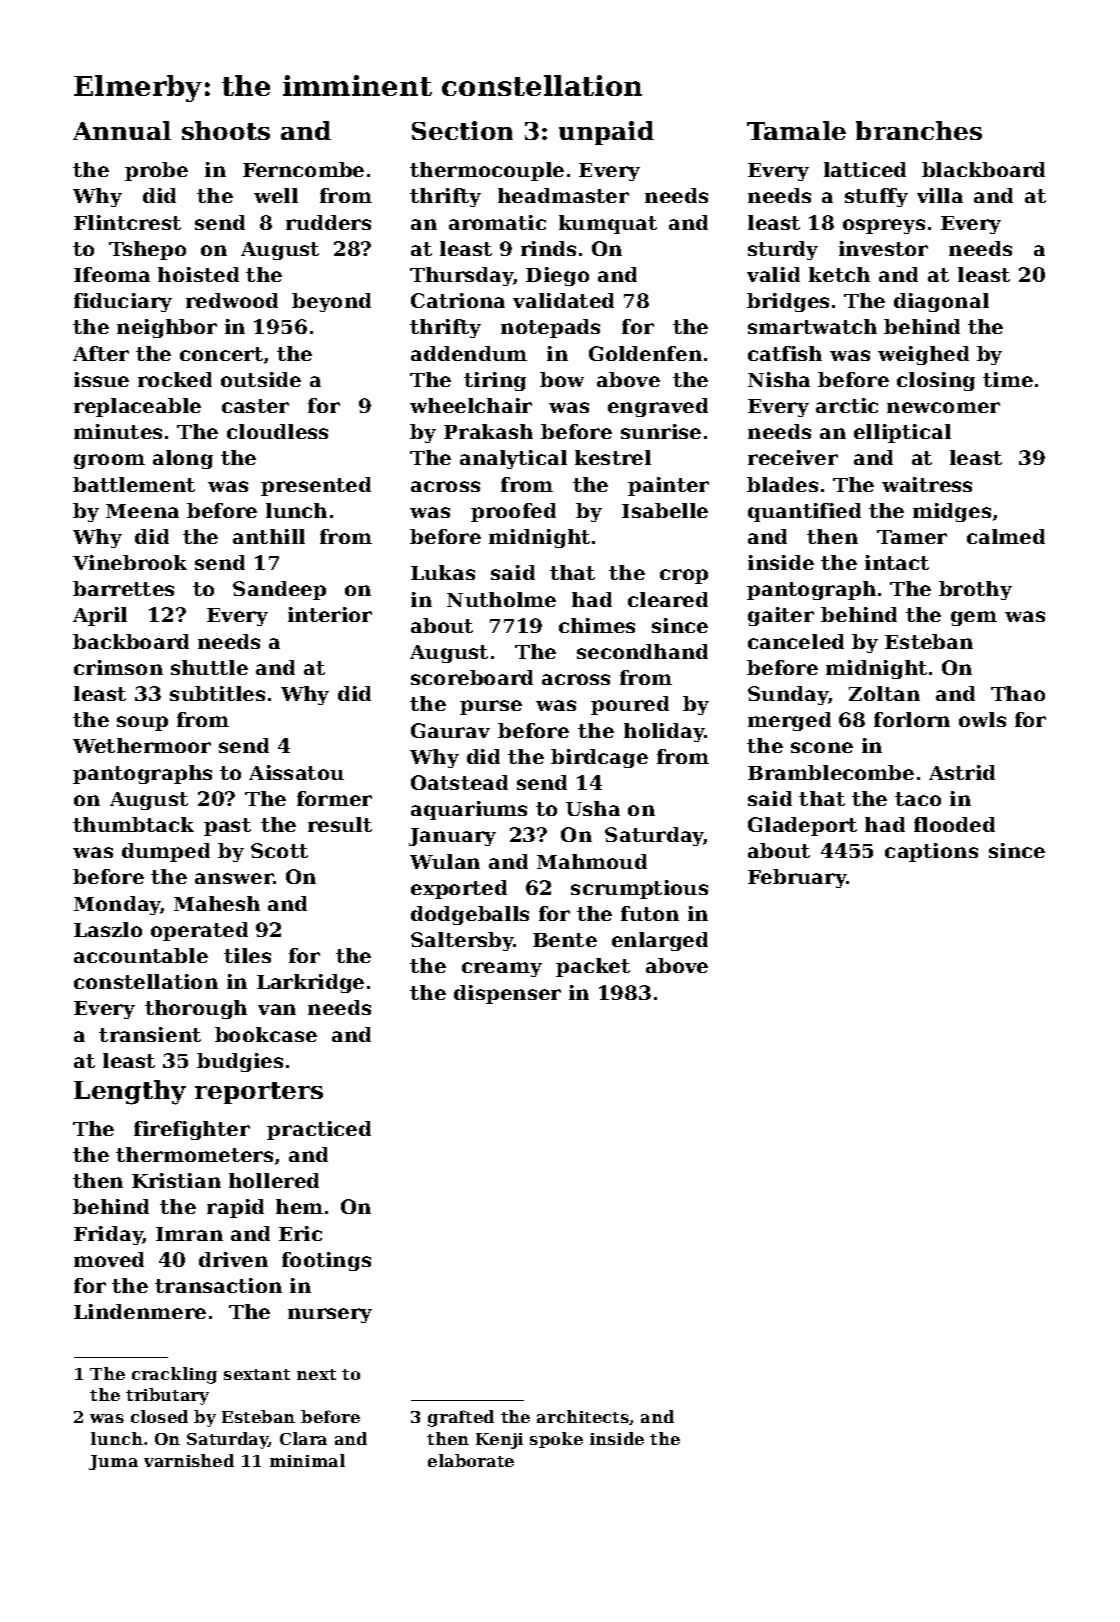 This screenshot has width=1120, height=1622. Describe the element at coordinates (597, 625) in the screenshot. I see `chimes` at that location.
